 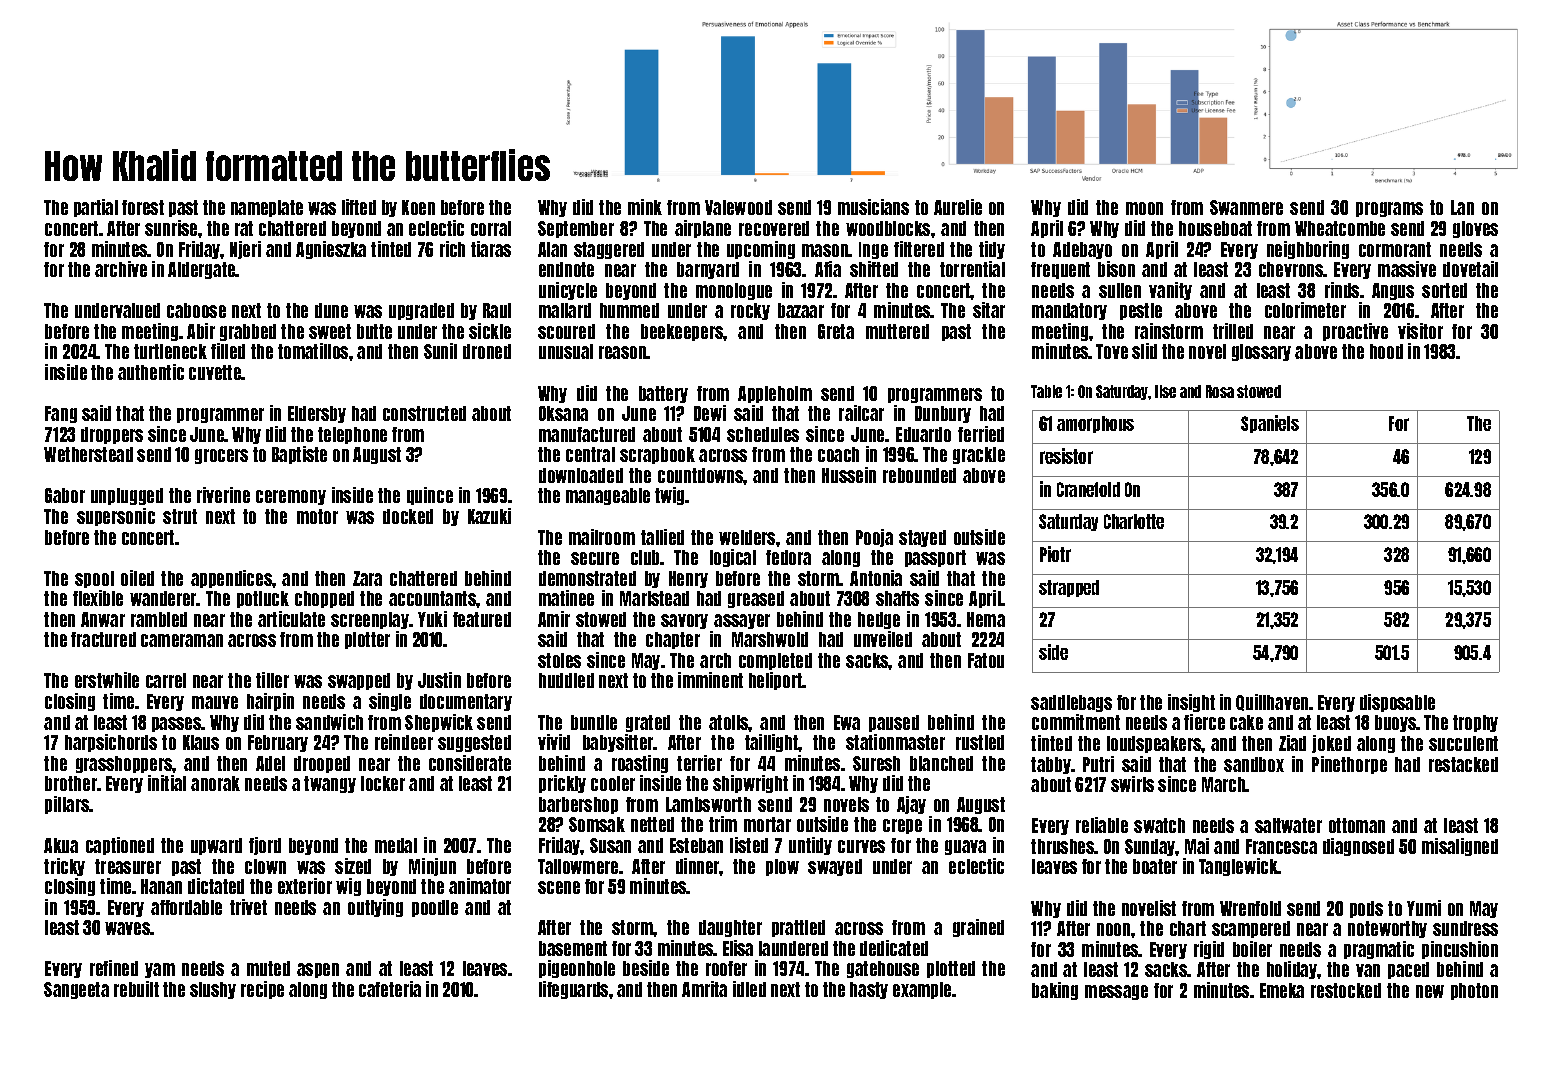 What do you see at coordinates (869, 990) in the screenshot?
I see `hasty` at bounding box center [869, 990].
